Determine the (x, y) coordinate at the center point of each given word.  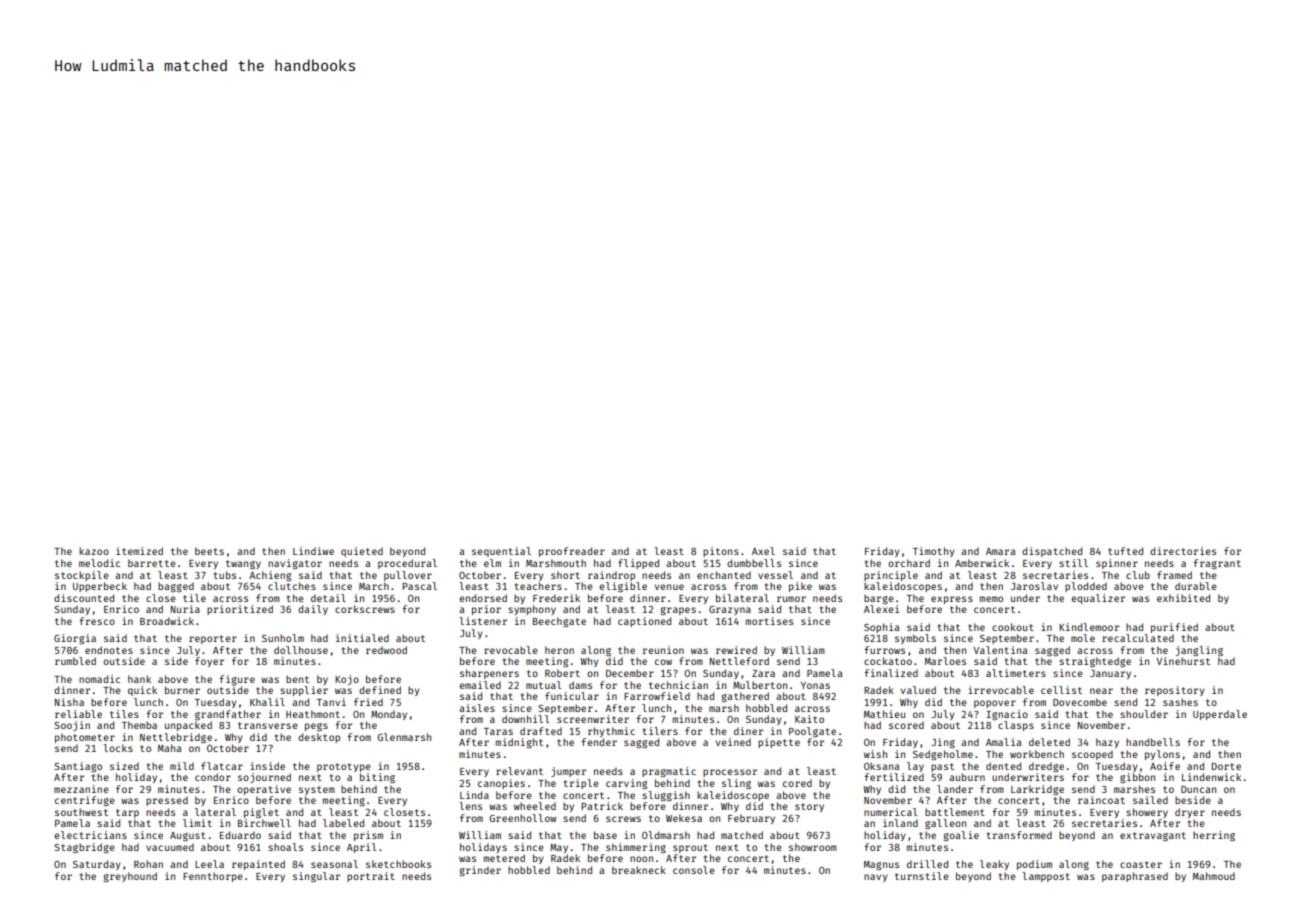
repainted (258, 865)
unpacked (188, 726)
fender (599, 742)
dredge (1046, 767)
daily (313, 610)
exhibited (1183, 598)
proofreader (572, 552)
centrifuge (85, 801)
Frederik (556, 598)
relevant (519, 771)
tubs (225, 575)
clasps (1016, 726)
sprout (690, 848)
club (1138, 575)
